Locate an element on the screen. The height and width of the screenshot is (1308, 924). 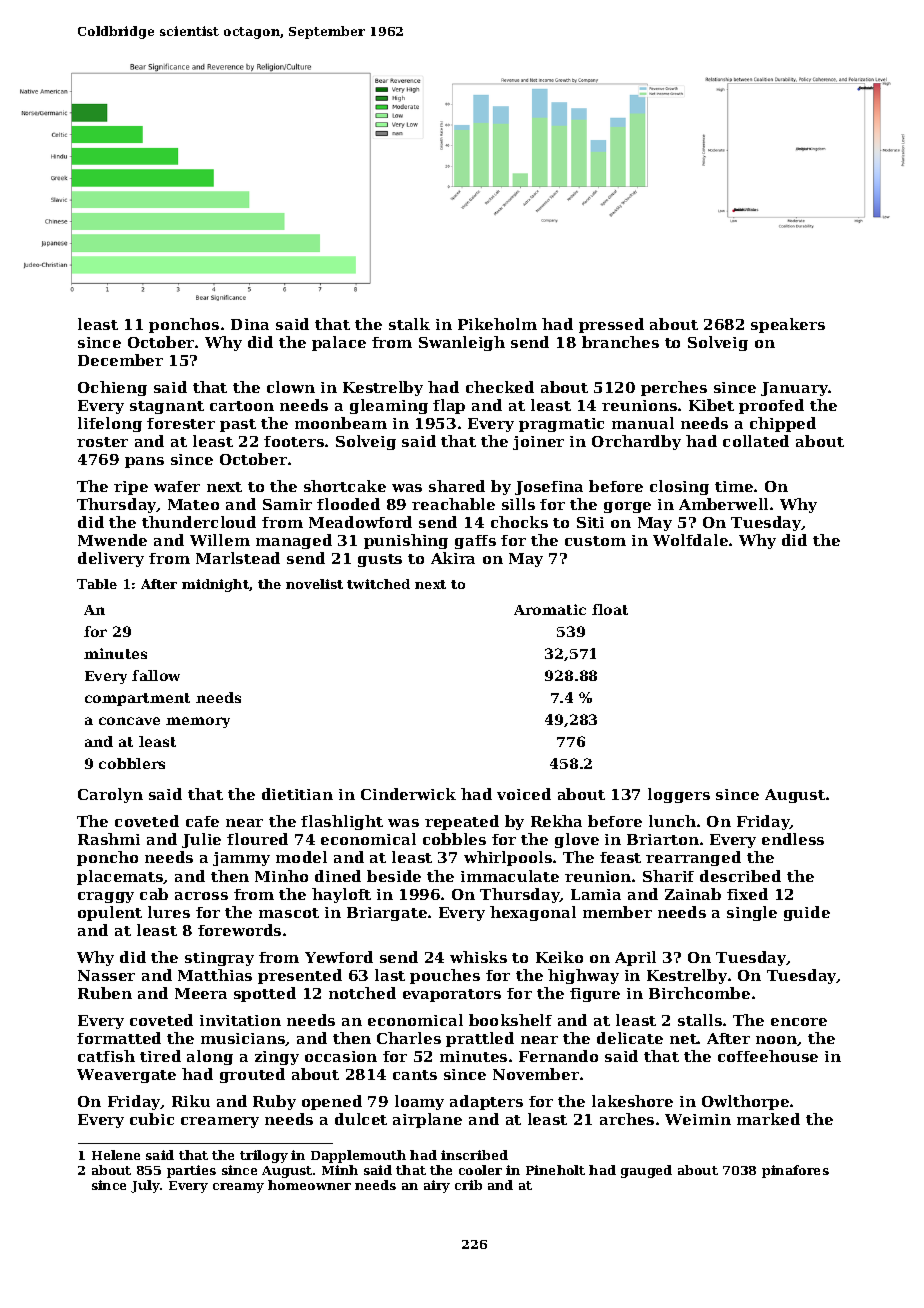
chipped is located at coordinates (783, 424).
